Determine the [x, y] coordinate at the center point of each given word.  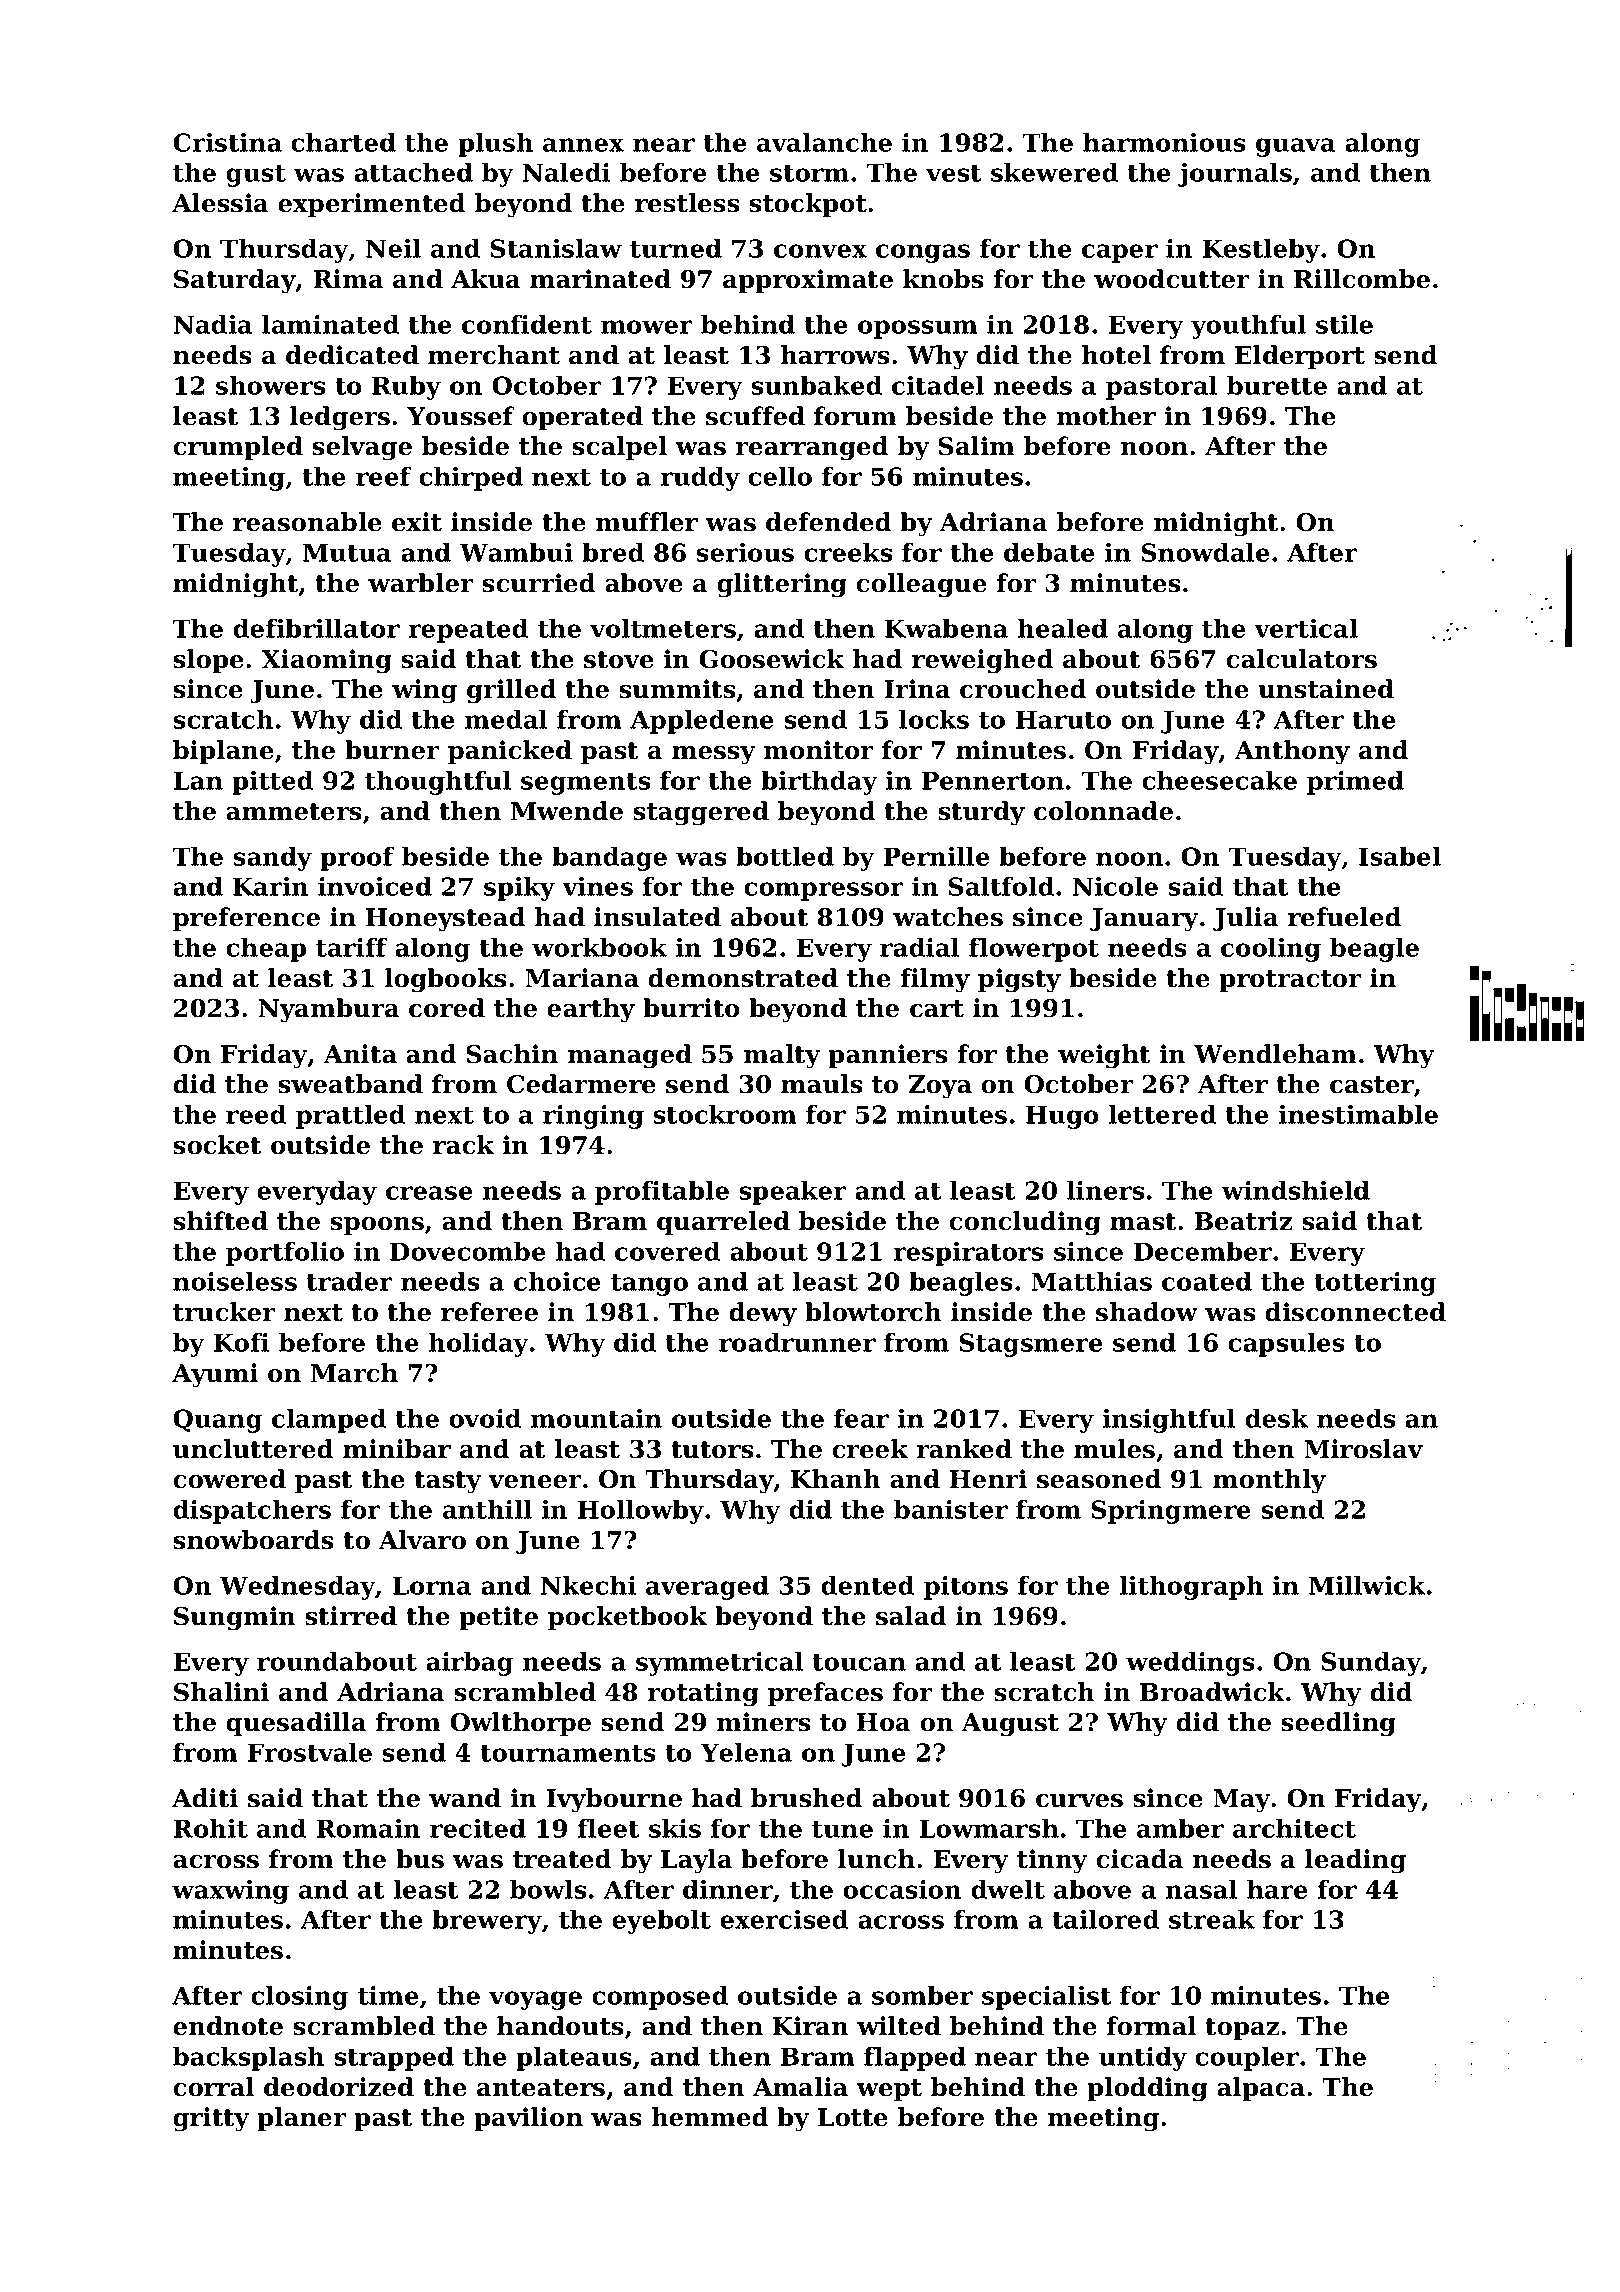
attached [413, 172]
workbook [599, 947]
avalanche [824, 142]
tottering [1375, 1284]
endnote [228, 2026]
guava [1296, 147]
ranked [964, 1449]
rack [463, 1145]
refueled [1344, 917]
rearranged [812, 448]
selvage [362, 448]
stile [1344, 324]
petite [498, 1618]
